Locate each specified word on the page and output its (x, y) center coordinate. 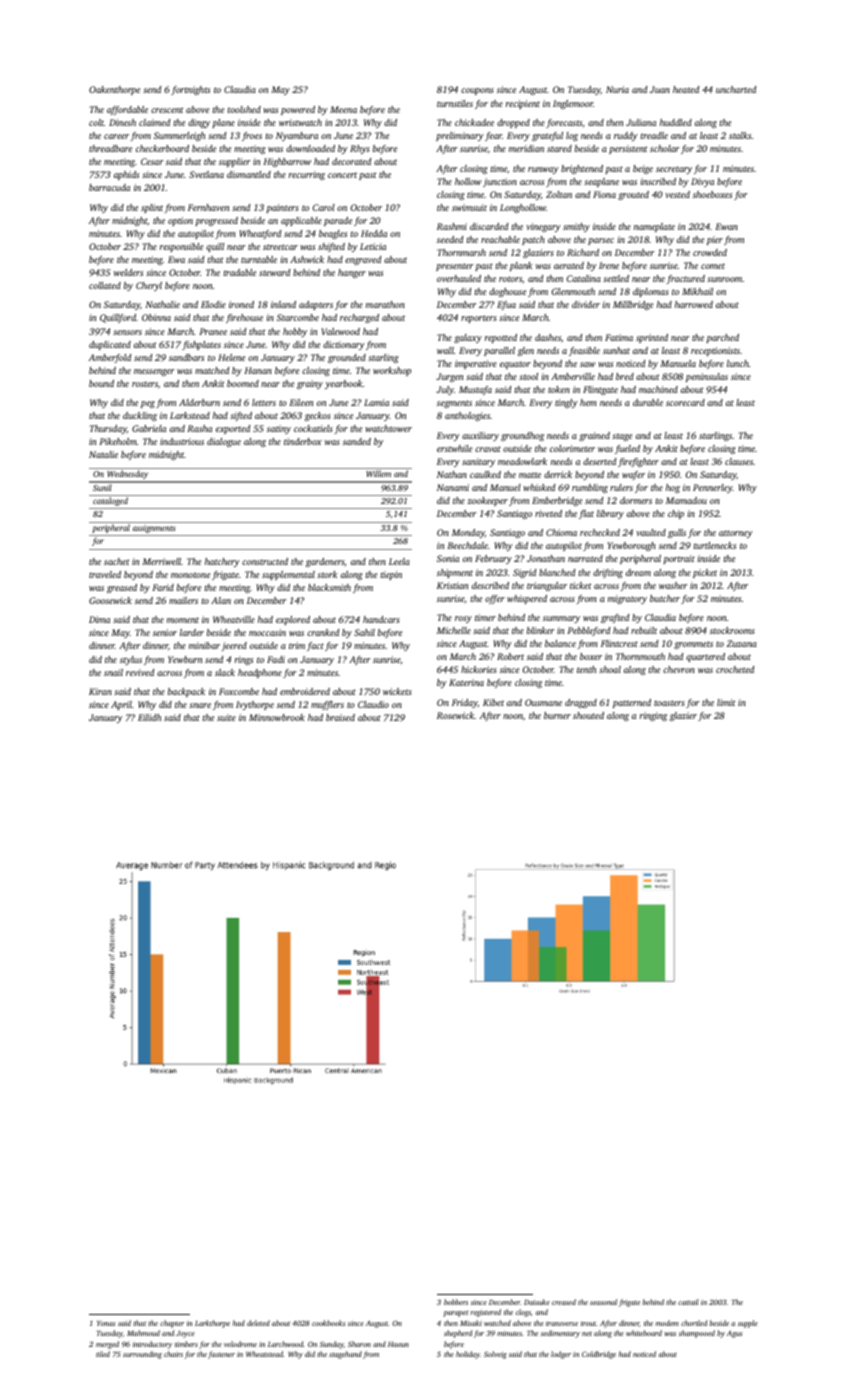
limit (726, 702)
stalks (740, 135)
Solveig (495, 1355)
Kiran (100, 691)
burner (557, 715)
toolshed (244, 109)
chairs (173, 1354)
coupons (477, 91)
